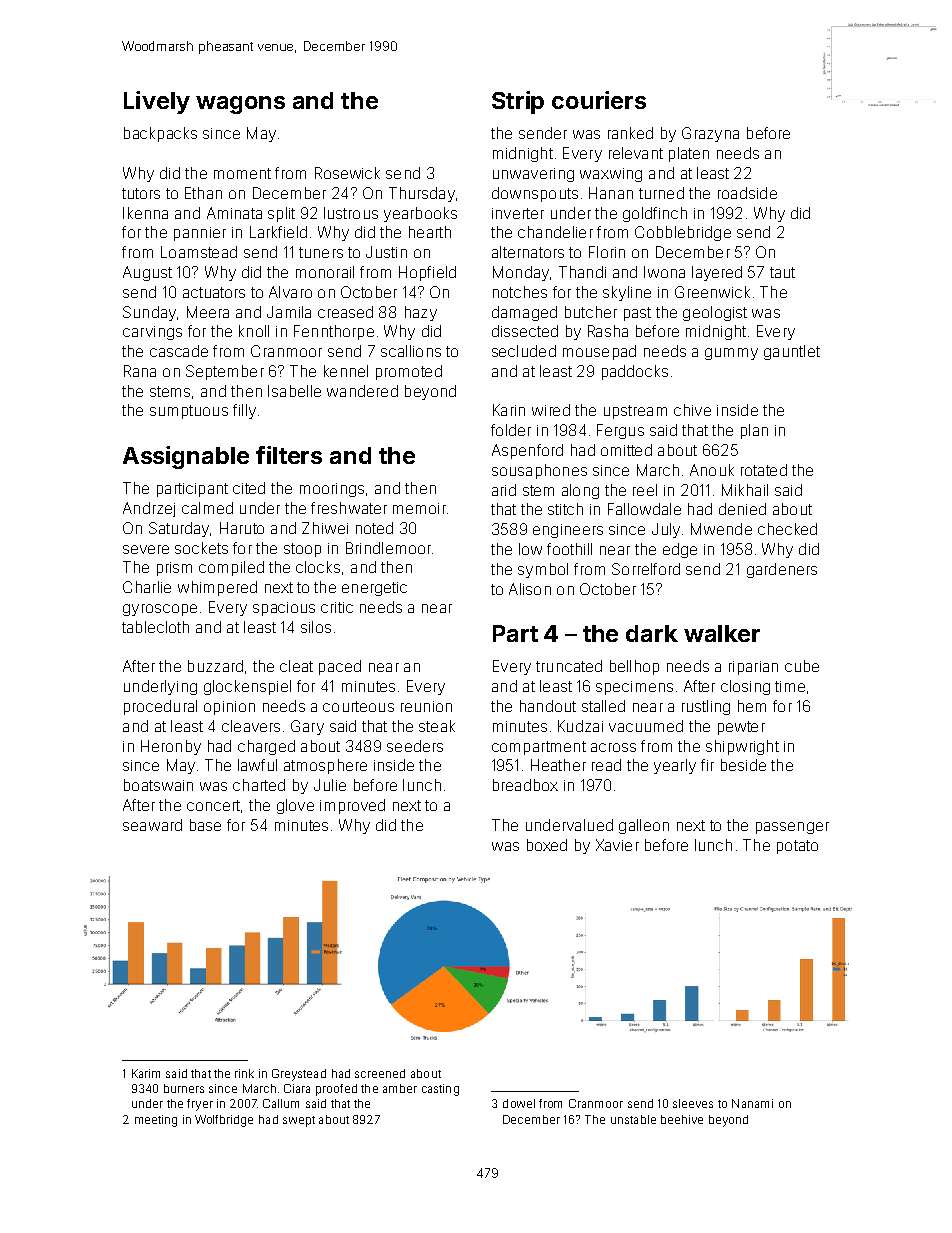 The image size is (952, 1233). I want to click on filters, so click(289, 455).
